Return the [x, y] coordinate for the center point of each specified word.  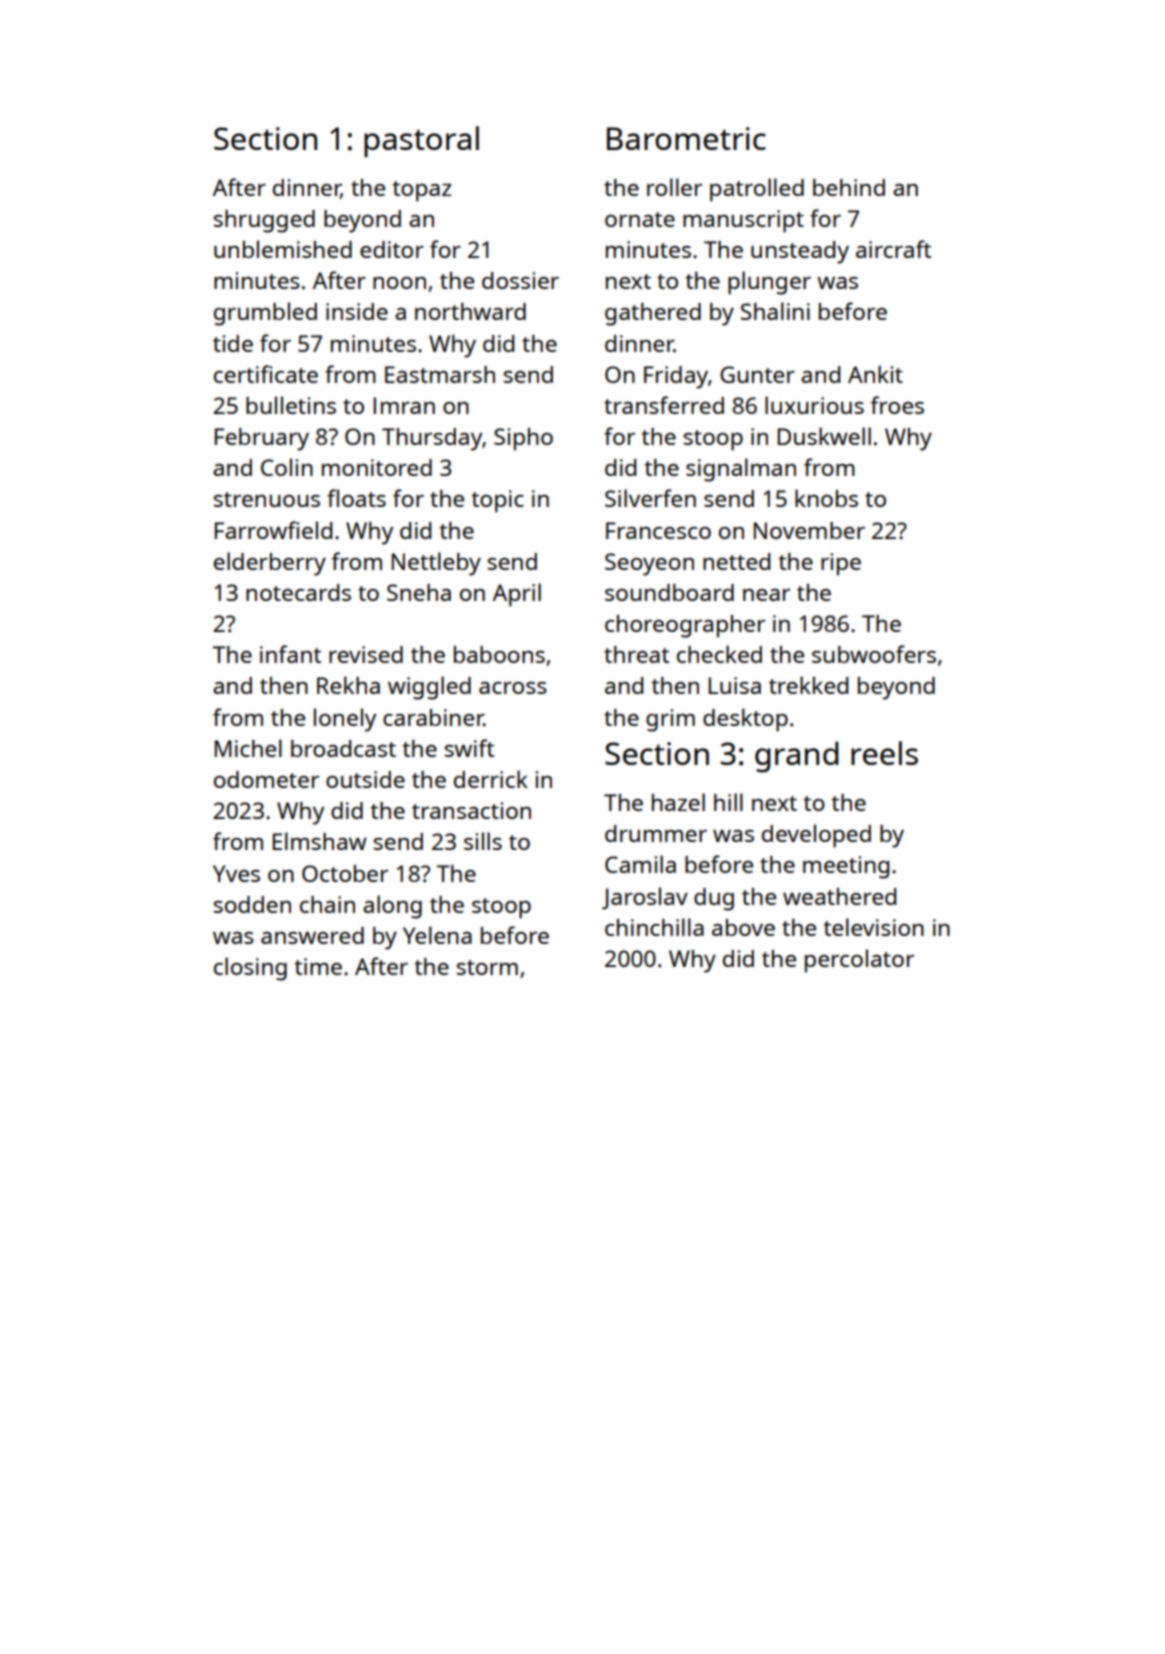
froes [897, 405]
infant [290, 654]
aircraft [893, 249]
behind [849, 187]
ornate [640, 219]
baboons [499, 654]
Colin [287, 467]
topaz [422, 191]
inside [357, 311]
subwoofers [874, 654]
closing [250, 969]
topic [497, 501]
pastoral [421, 141]
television [873, 927]
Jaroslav [645, 898]
